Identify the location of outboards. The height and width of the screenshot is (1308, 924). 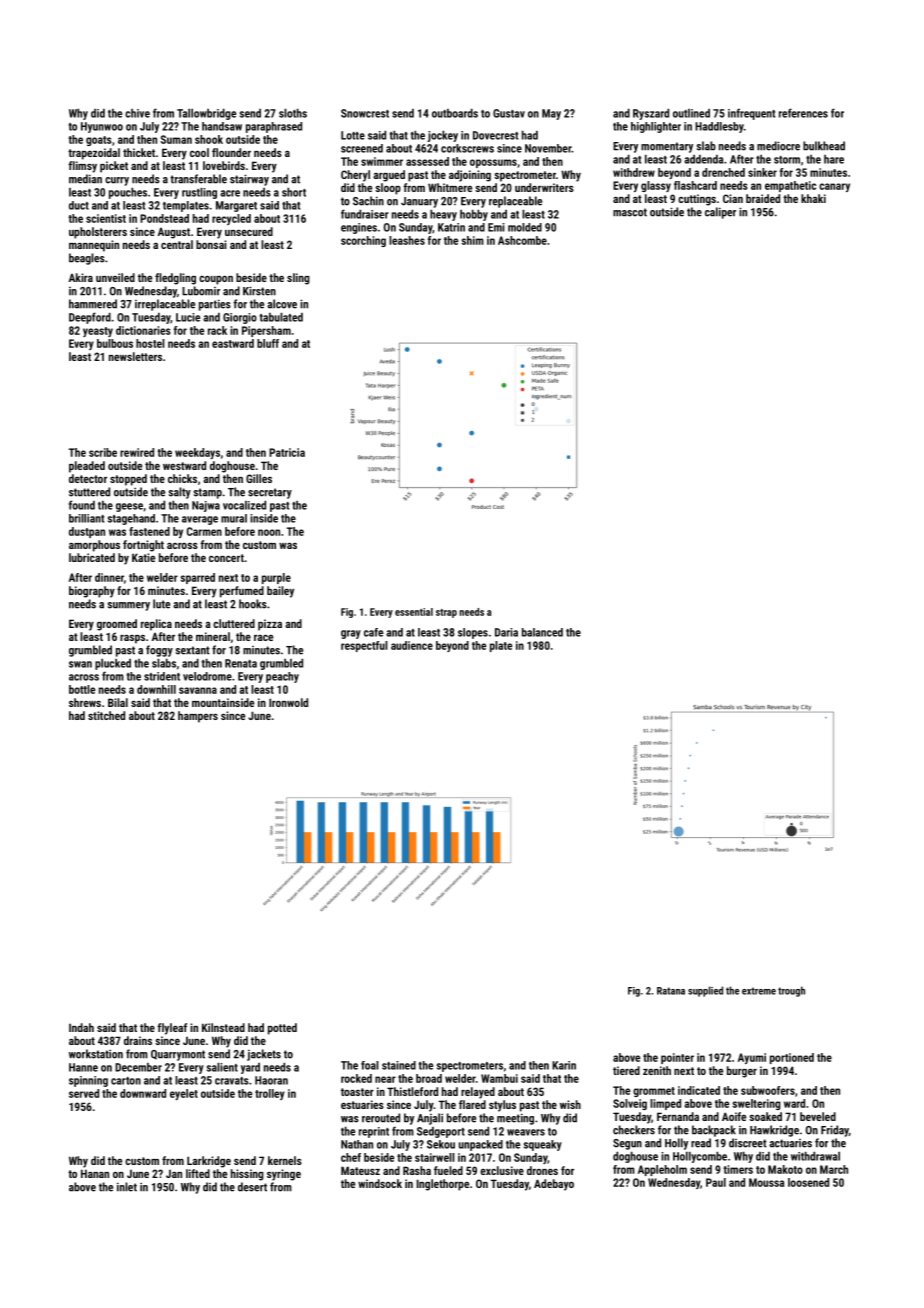
(455, 113).
